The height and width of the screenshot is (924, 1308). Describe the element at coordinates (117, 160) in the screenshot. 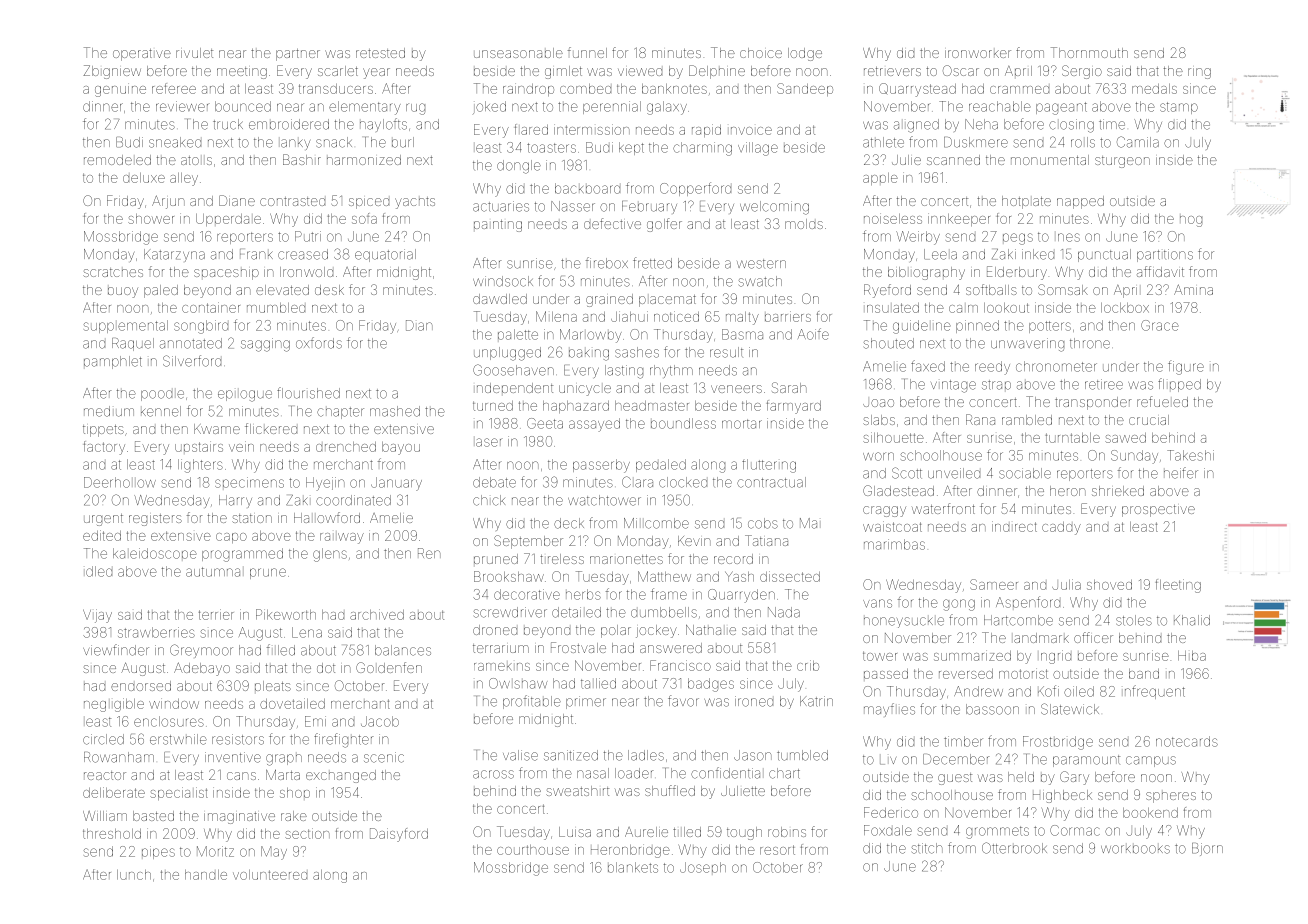

I see `remodeled` at that location.
